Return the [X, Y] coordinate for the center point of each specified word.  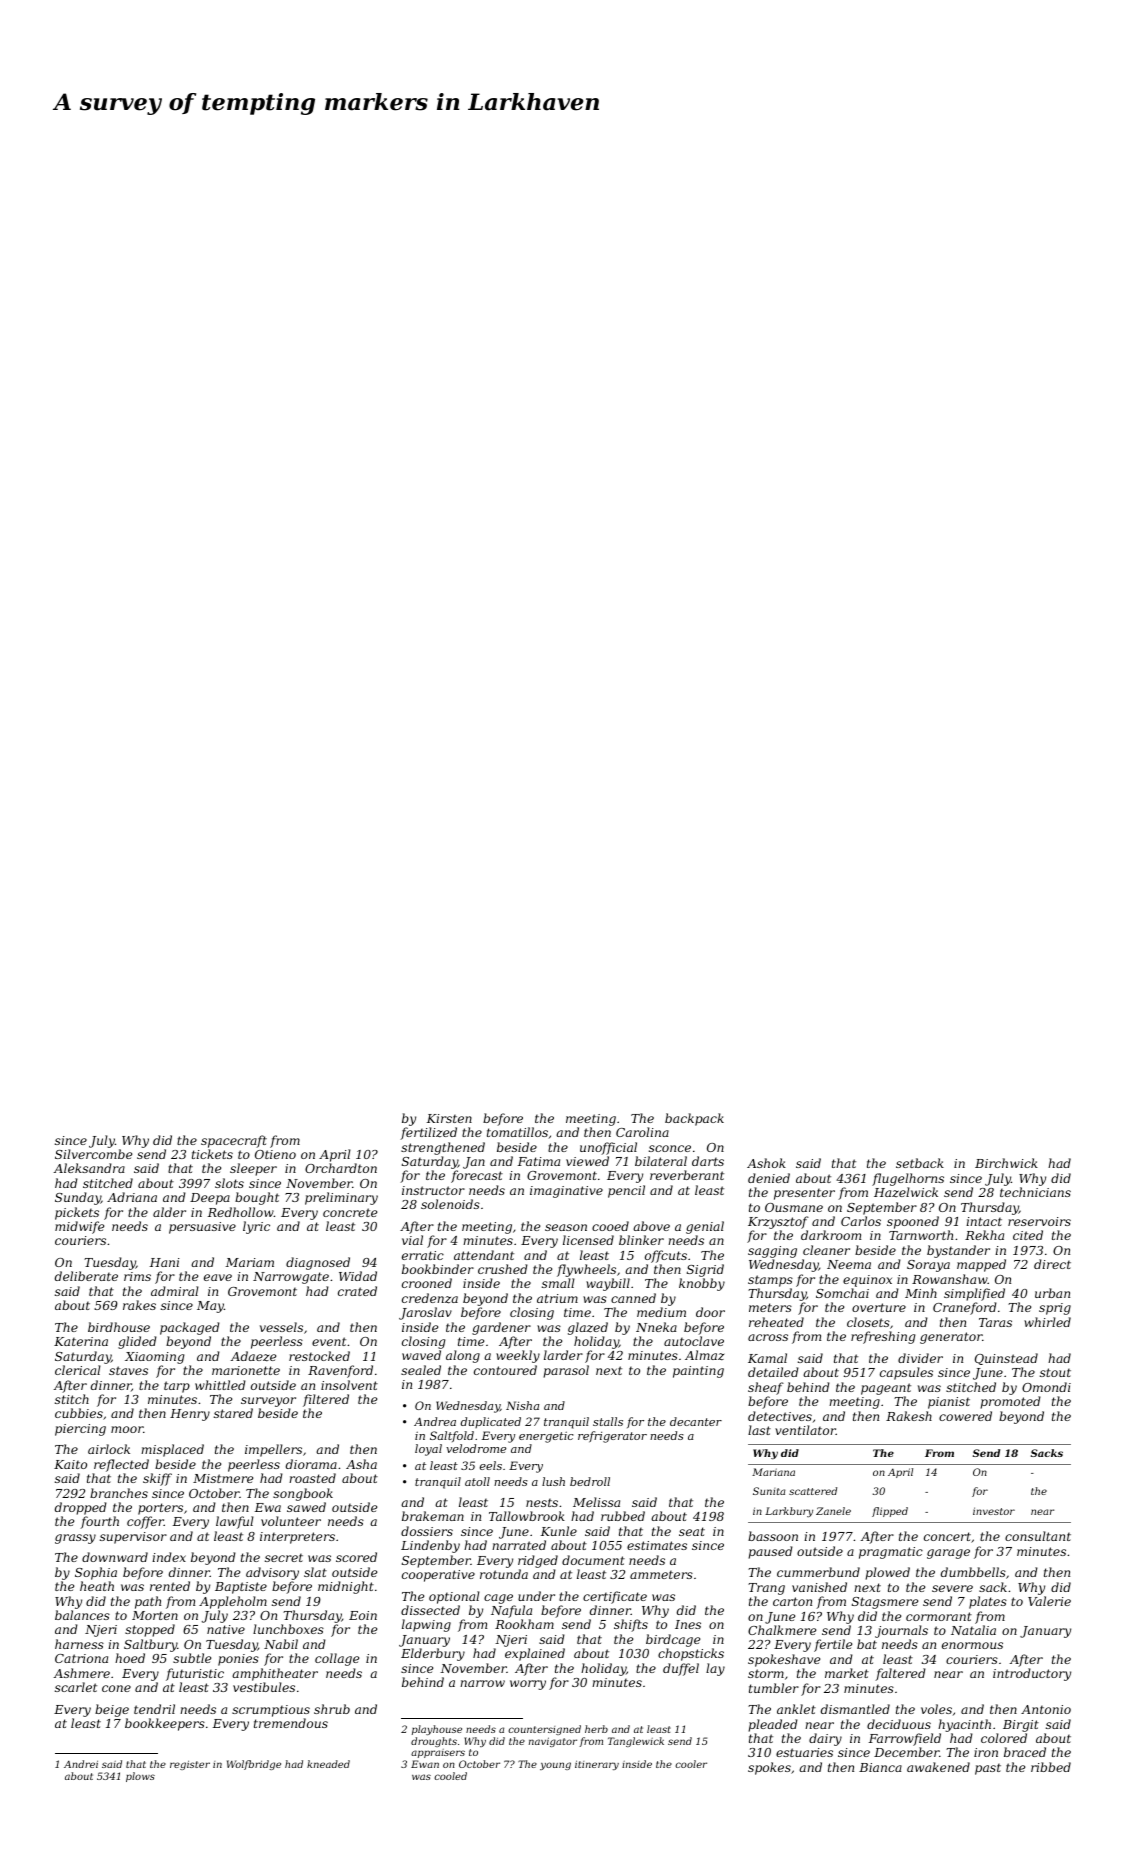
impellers [273, 1450]
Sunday [78, 1198]
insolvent [349, 1385]
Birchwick [1006, 1163]
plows [140, 1777]
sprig [1055, 1309]
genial [705, 1227]
